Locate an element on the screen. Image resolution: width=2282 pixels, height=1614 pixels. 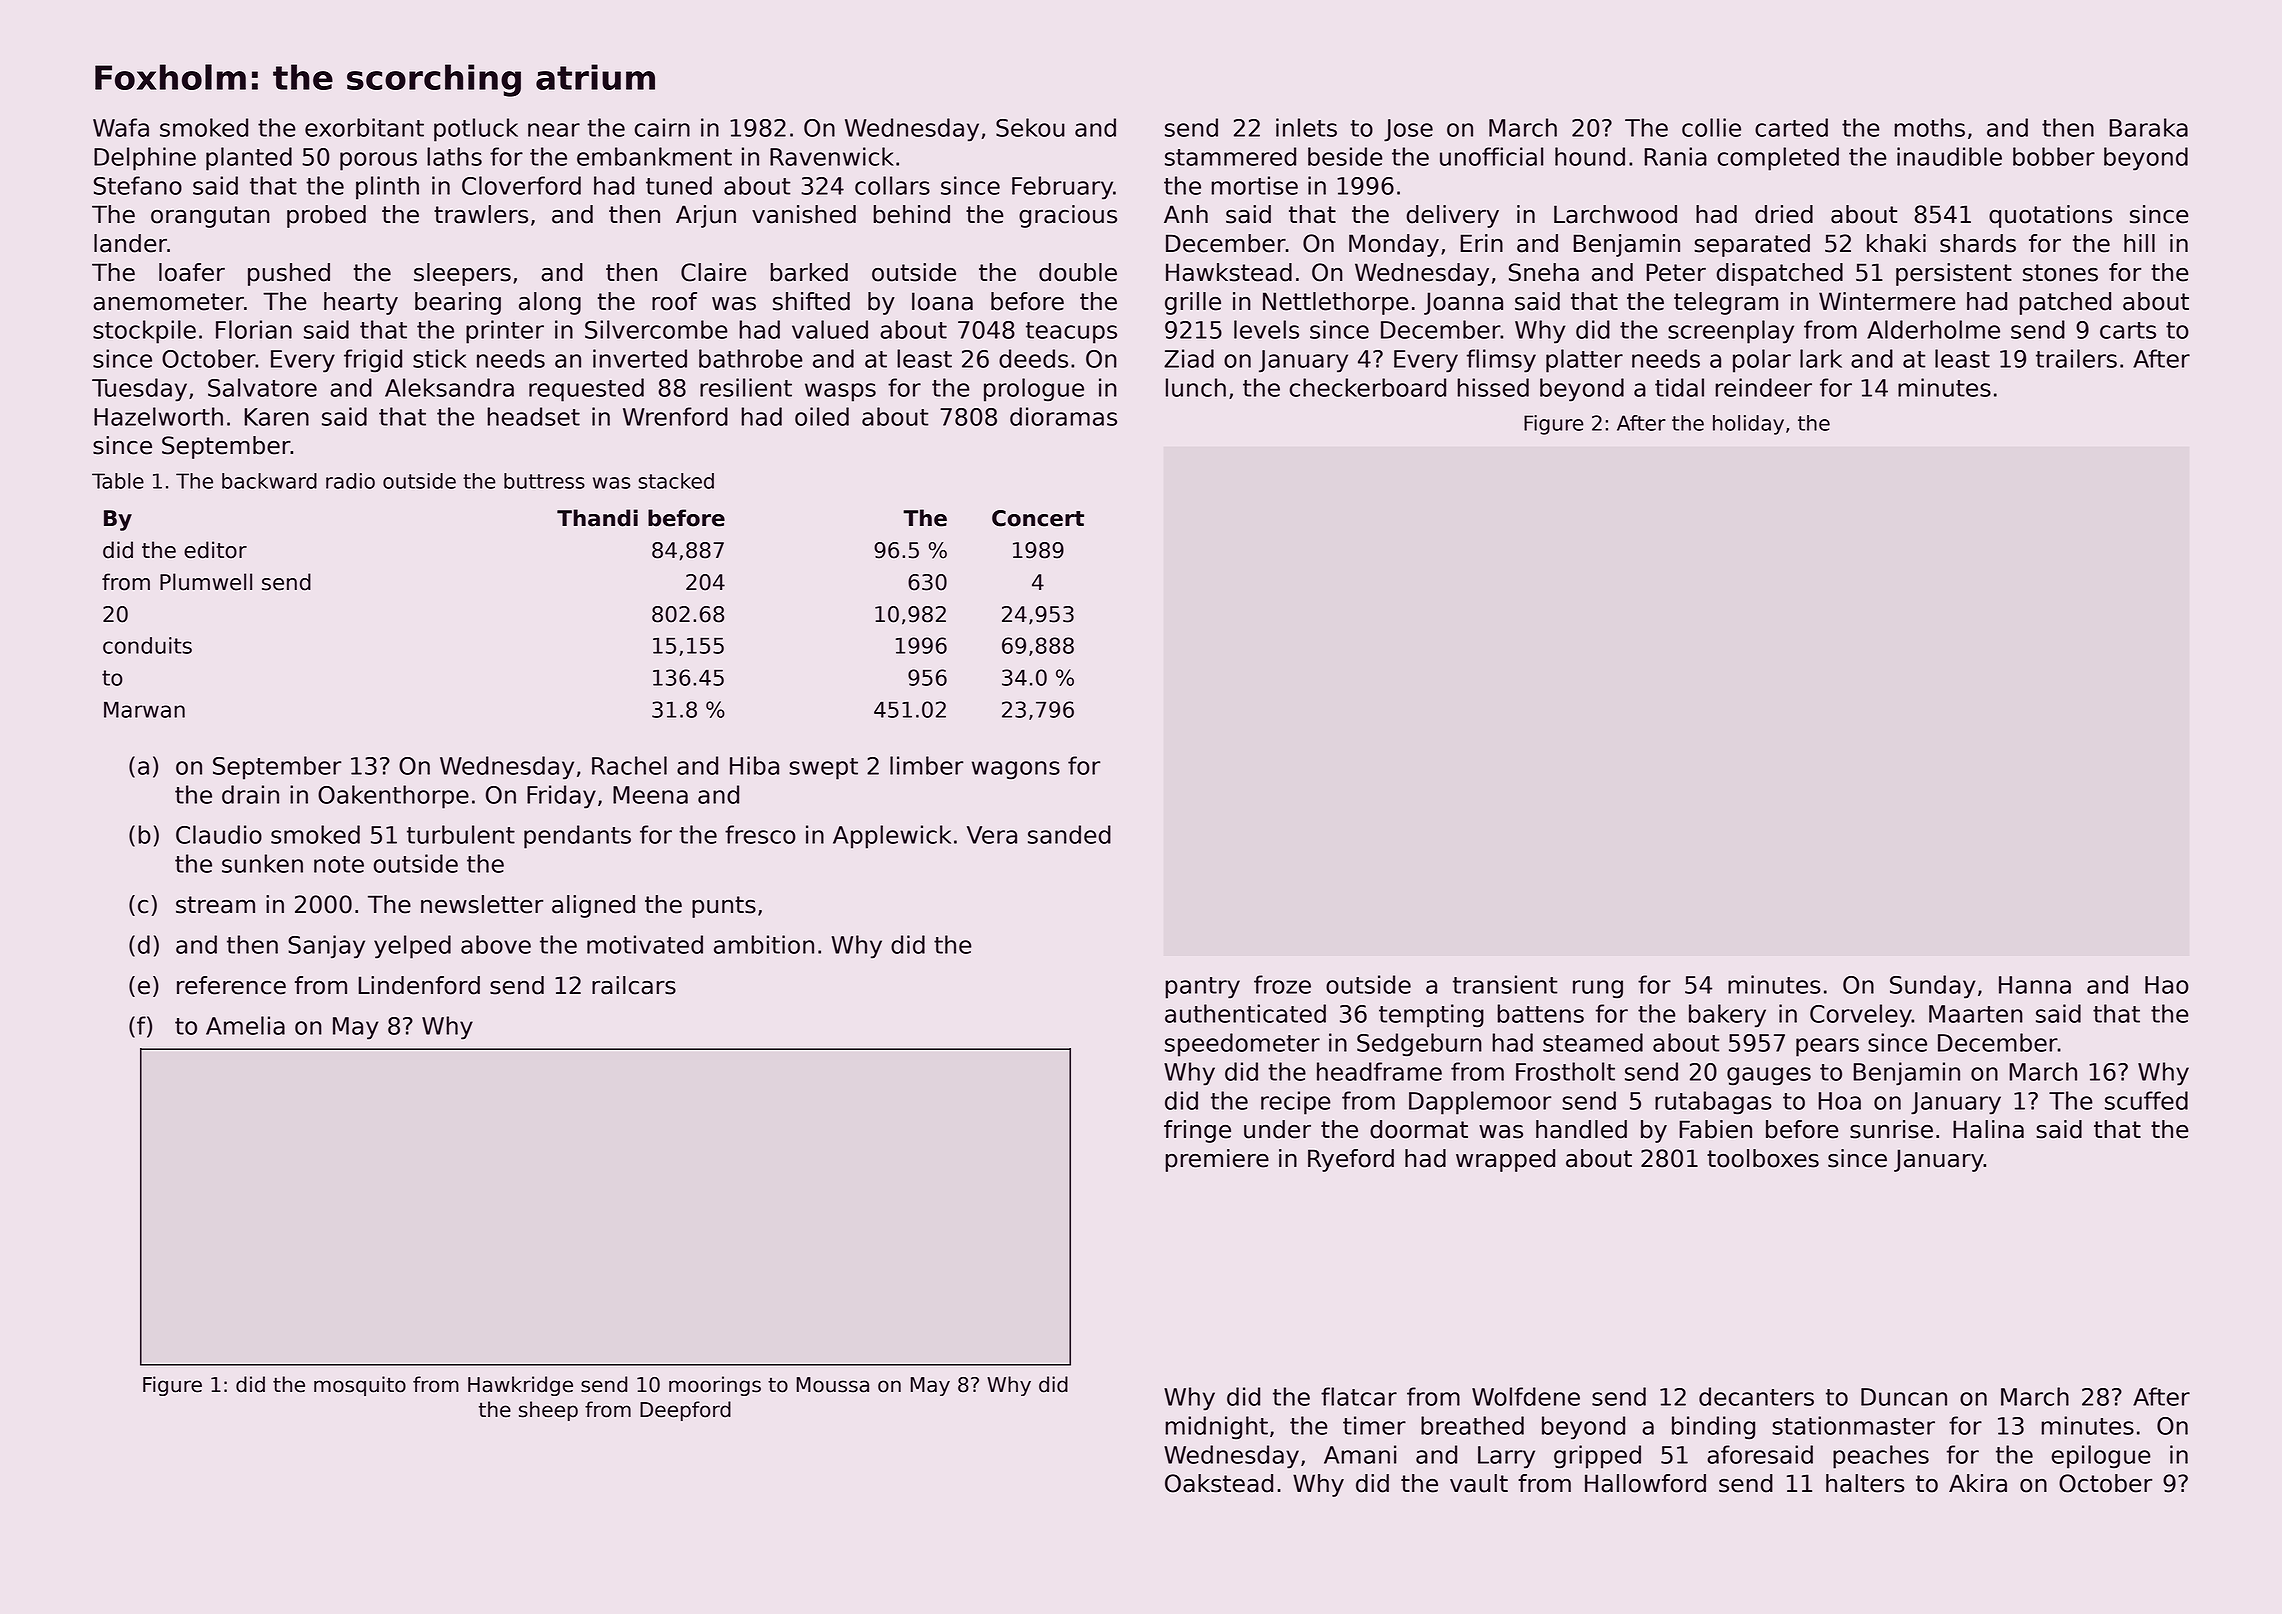
sanded is located at coordinates (1069, 834).
